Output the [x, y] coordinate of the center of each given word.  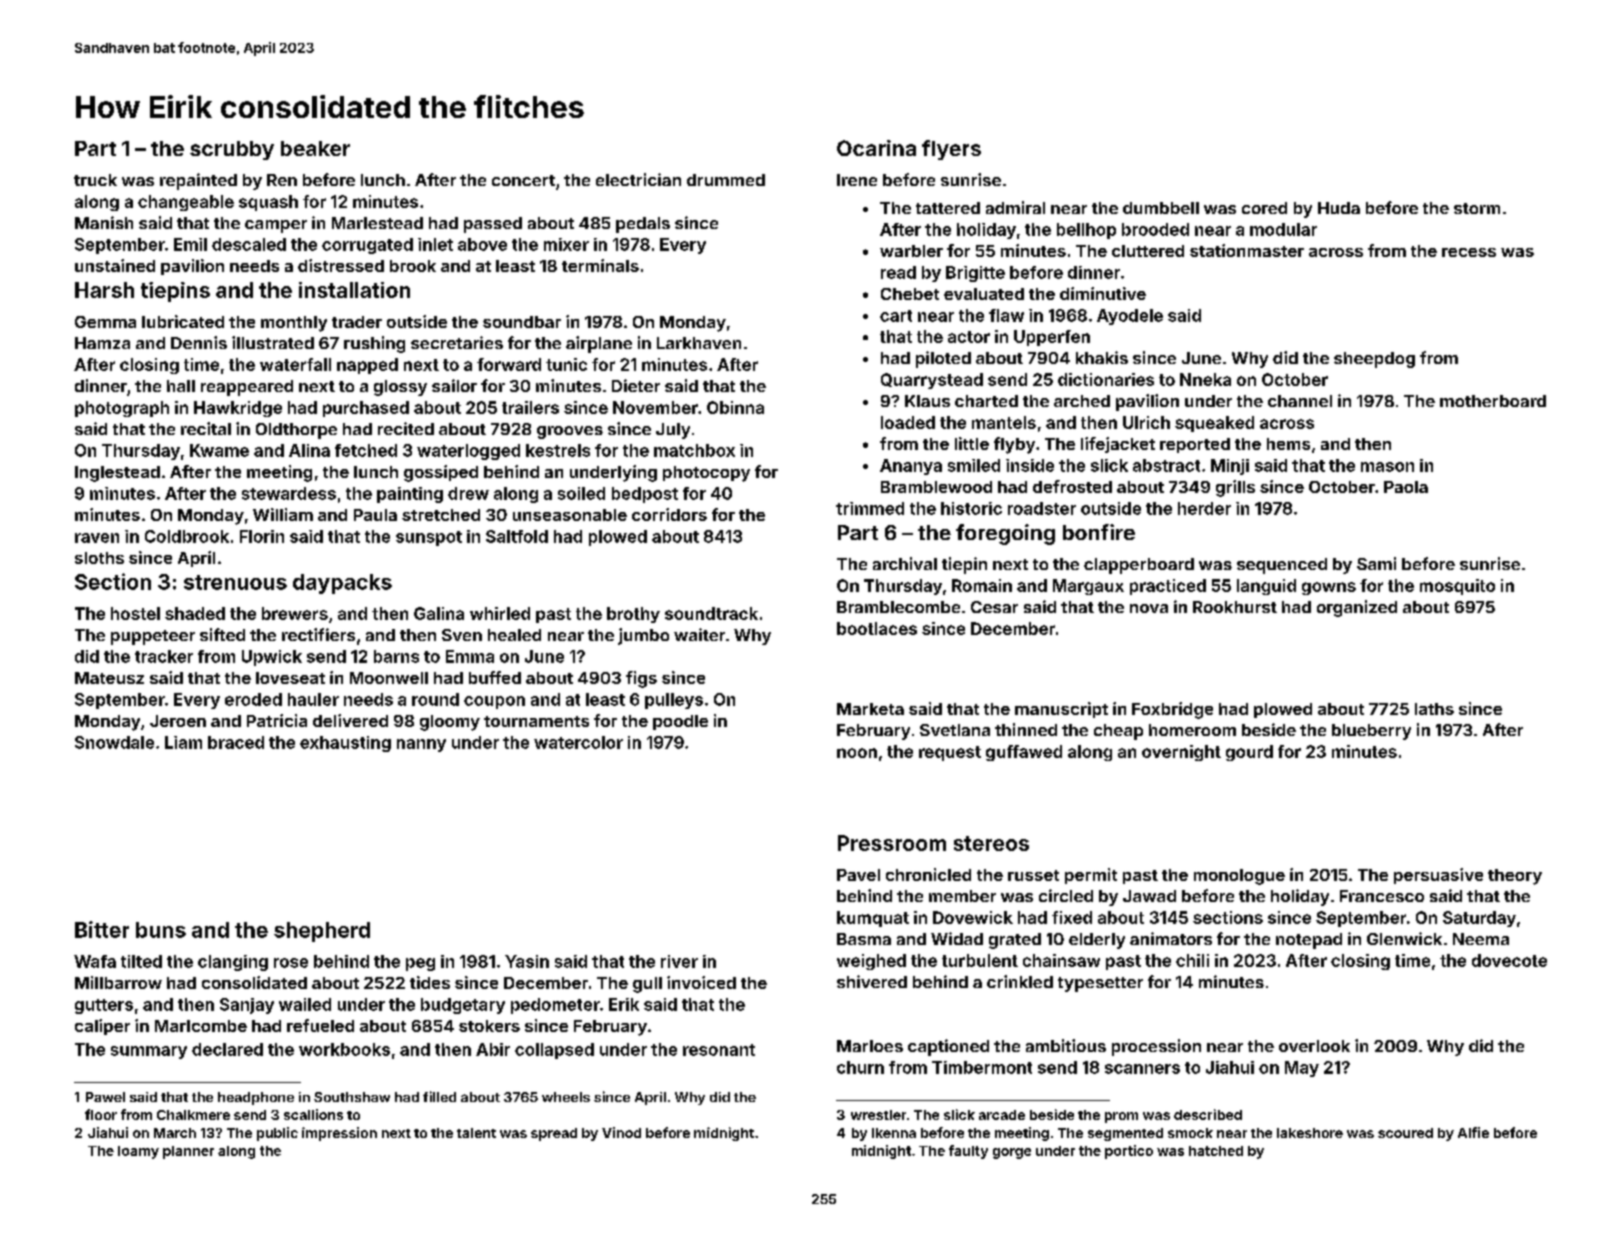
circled [1066, 895]
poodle [680, 722]
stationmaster [1247, 250]
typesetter [1100, 984]
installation [354, 290]
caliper [102, 1027]
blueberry [1371, 732]
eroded [253, 699]
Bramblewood [936, 487]
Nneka [1205, 379]
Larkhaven [699, 343]
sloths [99, 558]
